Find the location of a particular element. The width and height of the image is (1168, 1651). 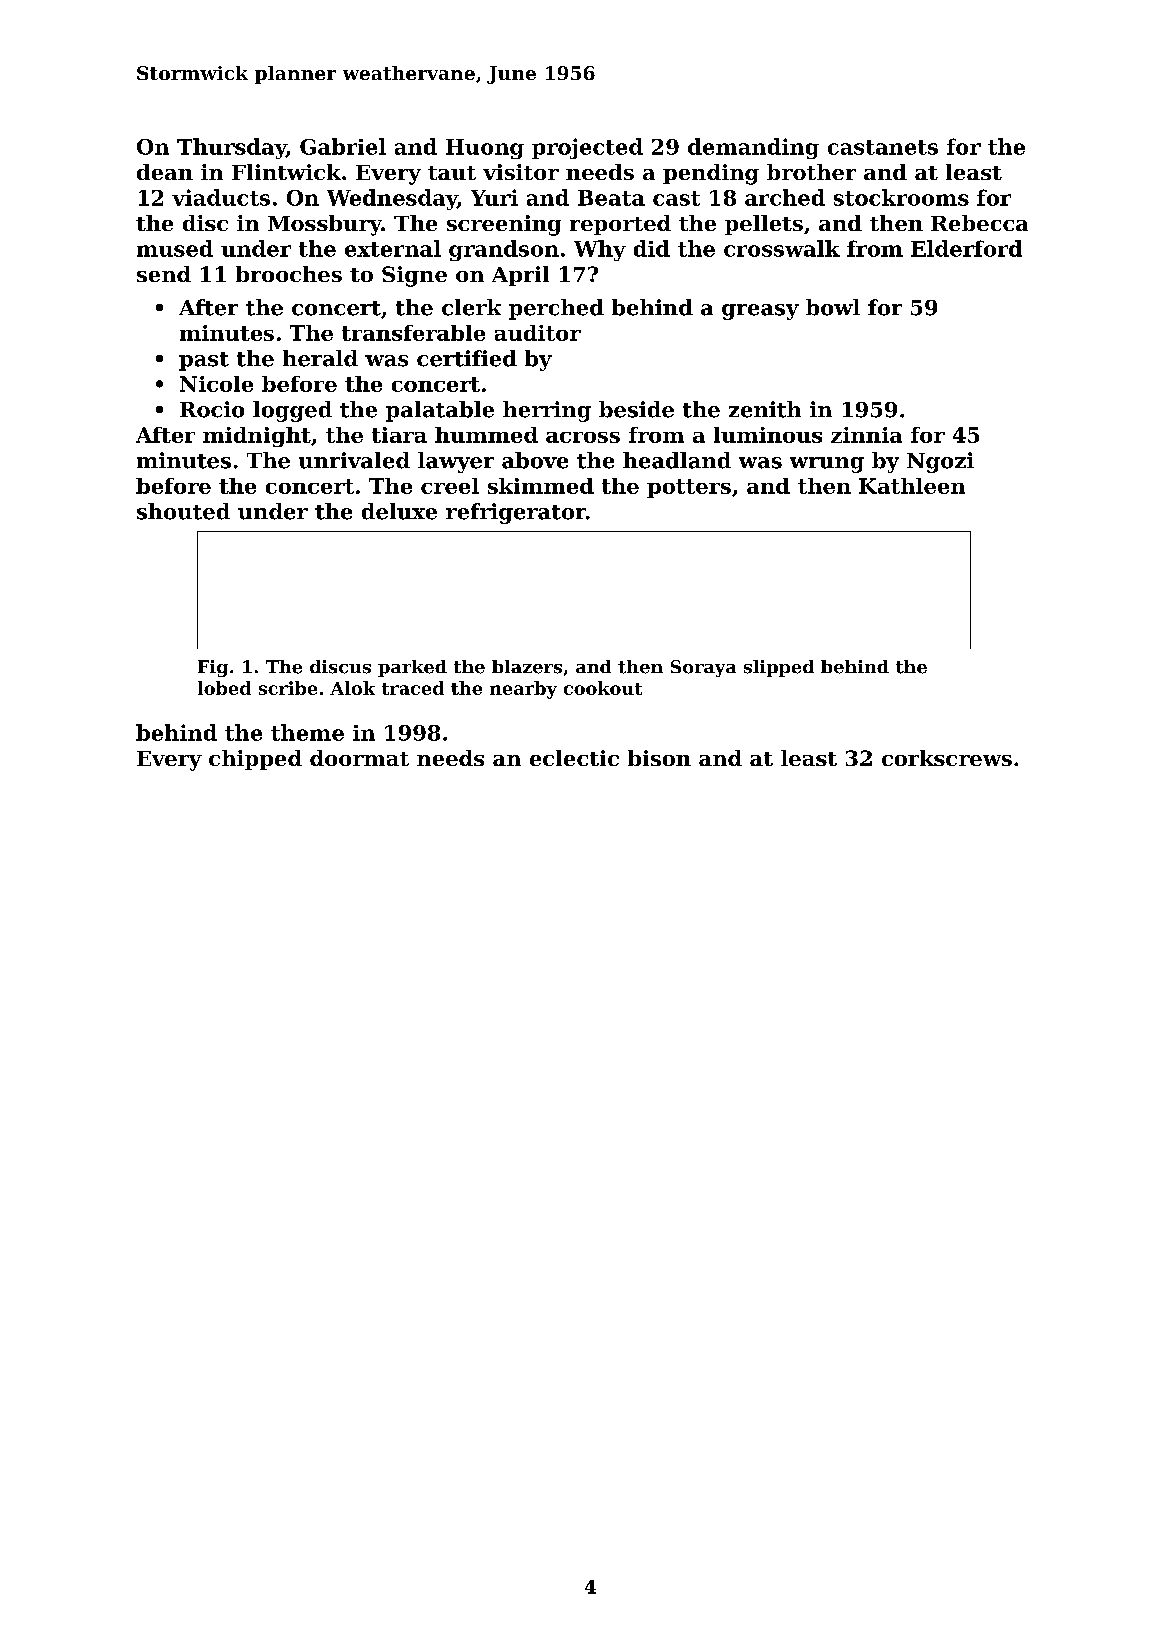

Nicole is located at coordinates (216, 384).
